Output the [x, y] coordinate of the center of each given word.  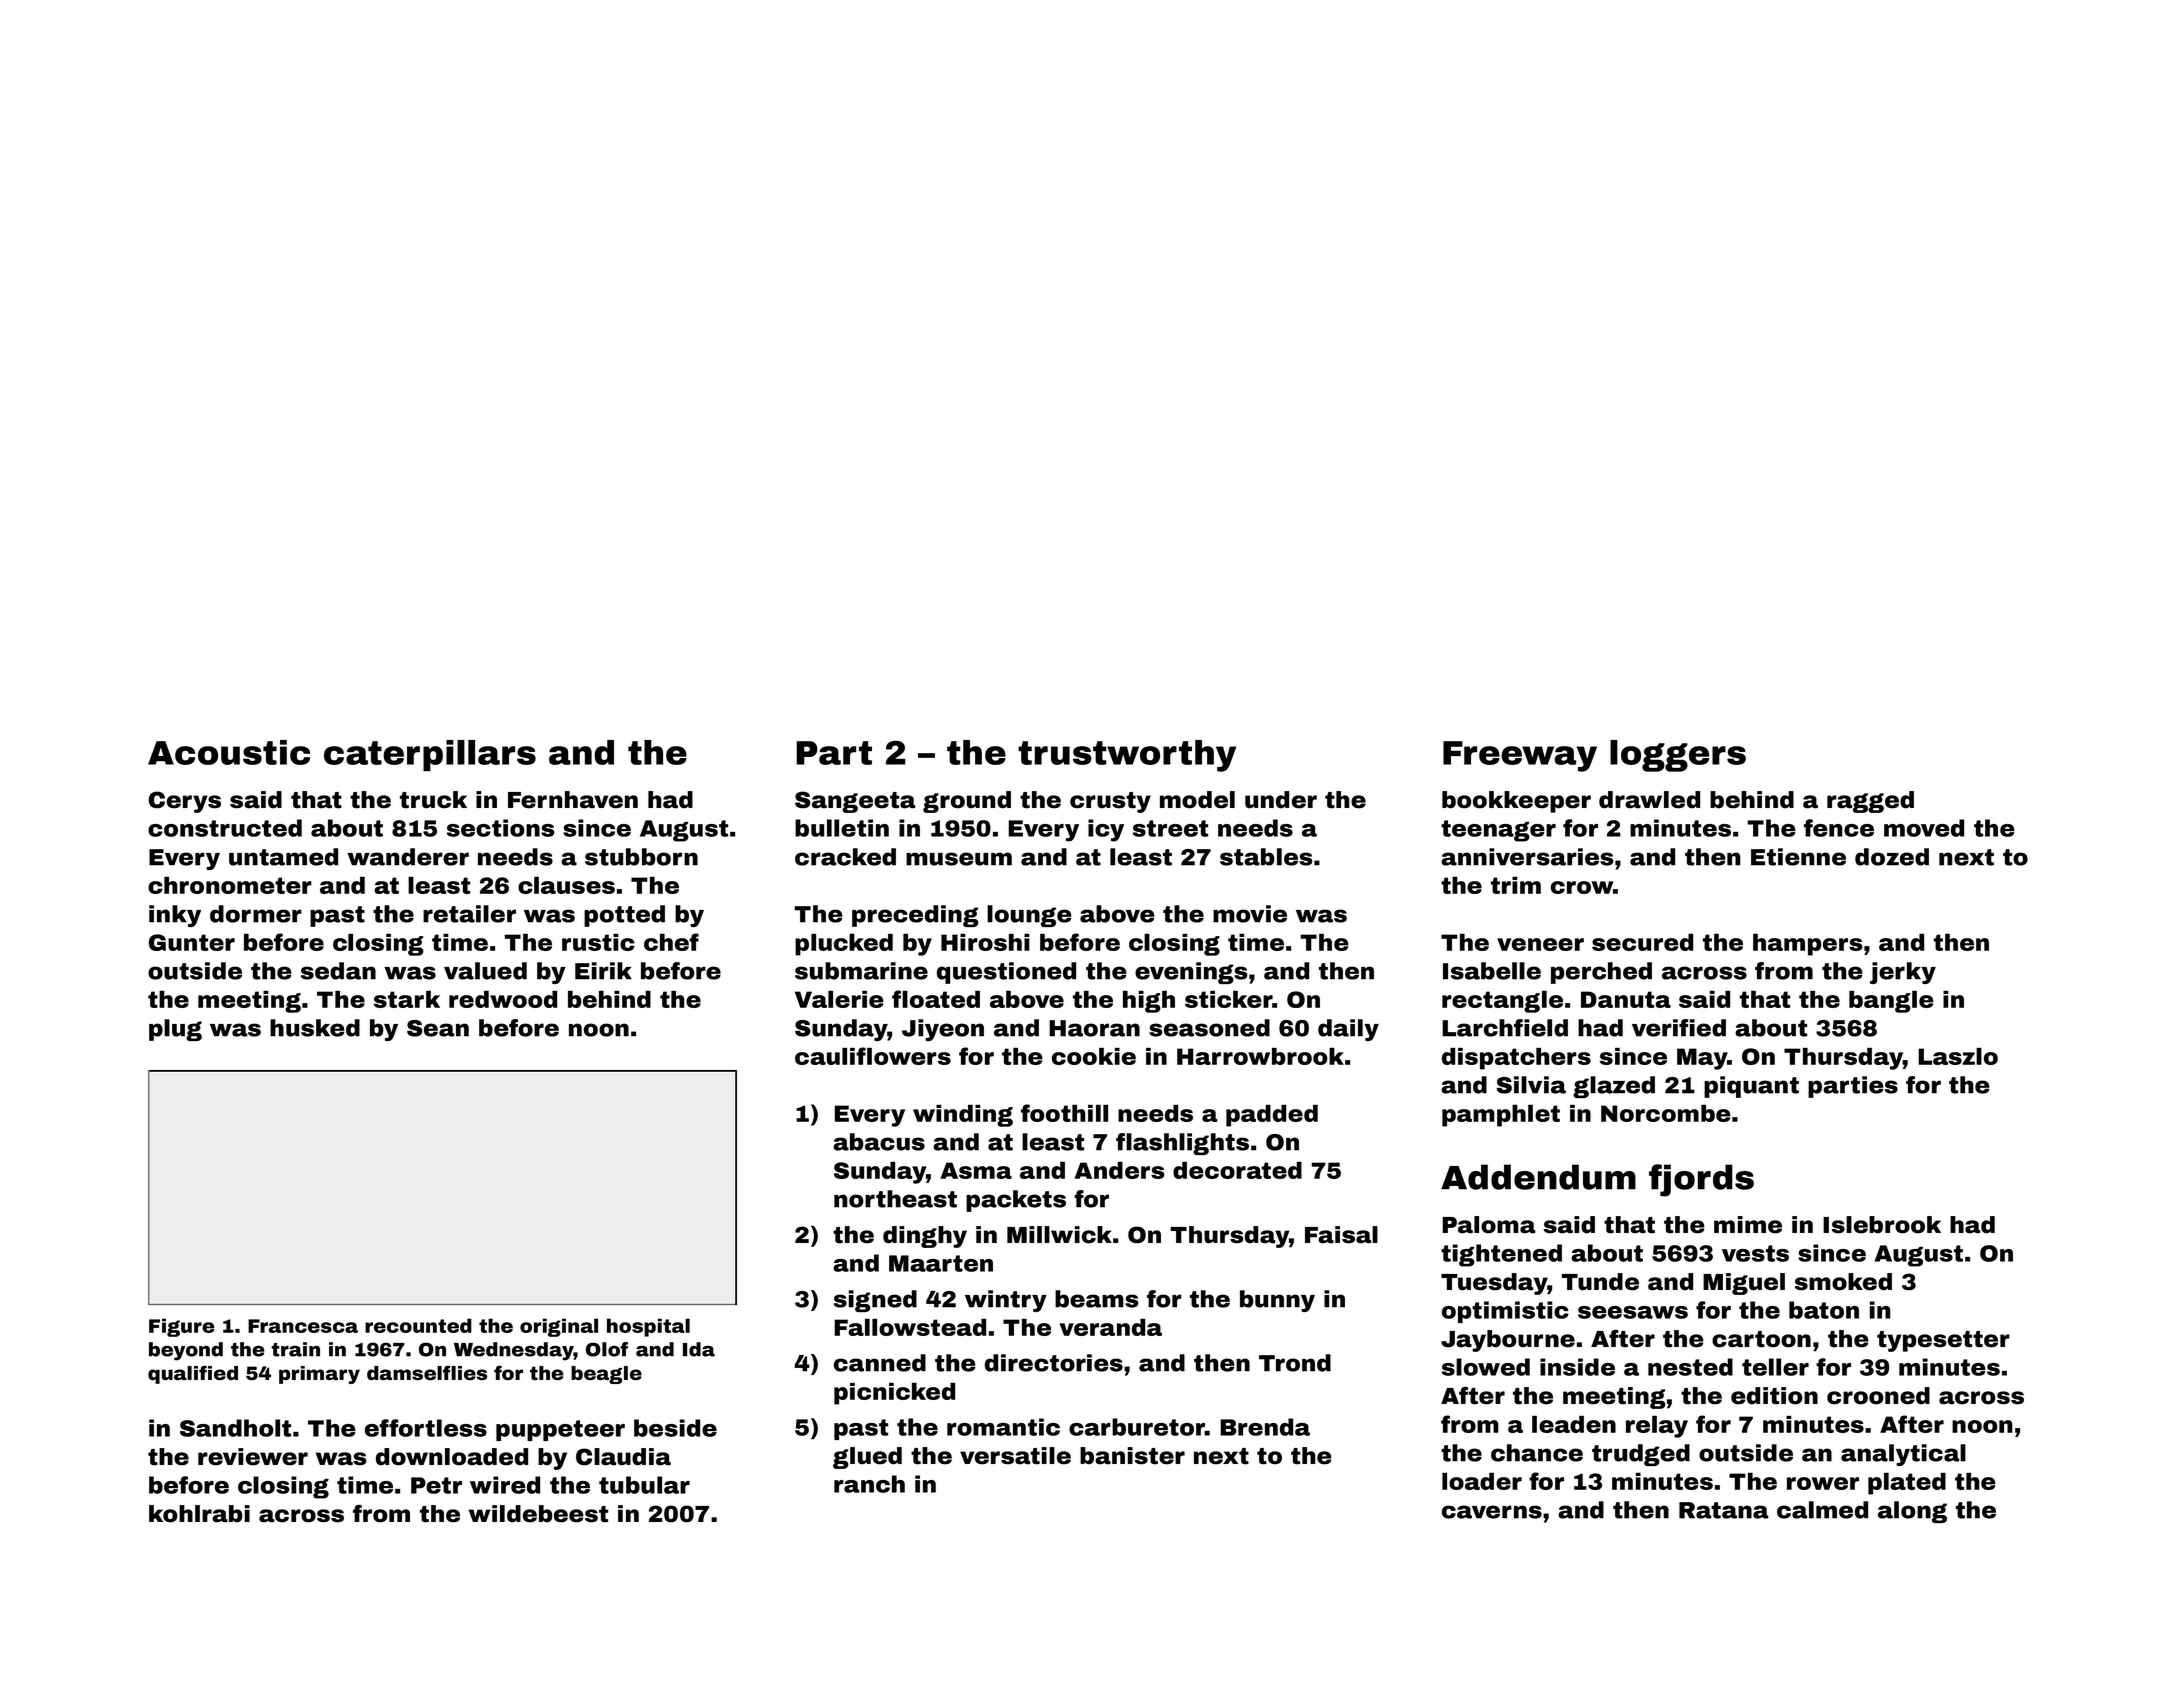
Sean [438, 1028]
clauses [566, 885]
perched [1601, 973]
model [1197, 800]
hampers [1808, 945]
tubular [644, 1485]
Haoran [1094, 1028]
